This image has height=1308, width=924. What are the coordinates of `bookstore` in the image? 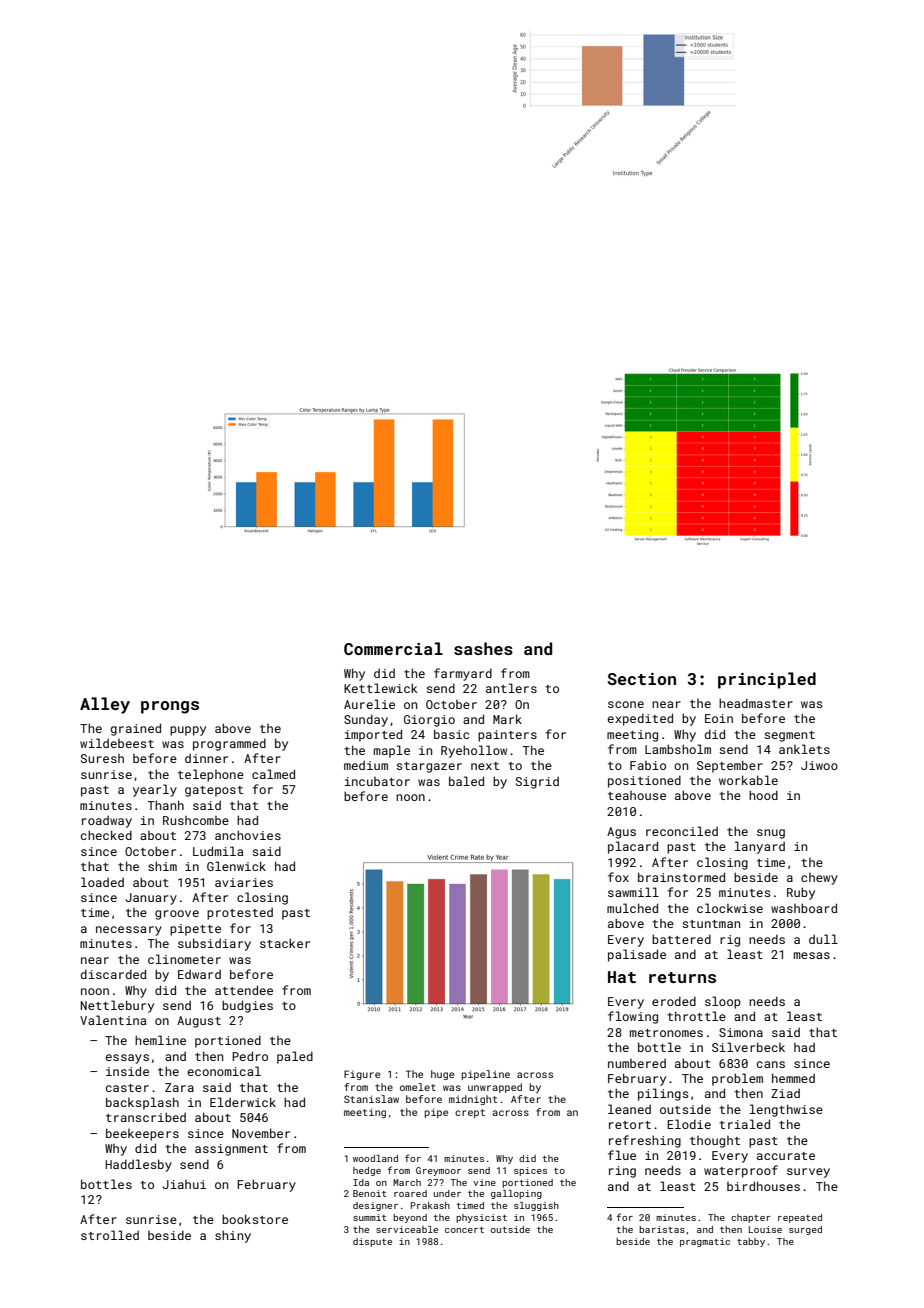 It's located at (255, 1219).
